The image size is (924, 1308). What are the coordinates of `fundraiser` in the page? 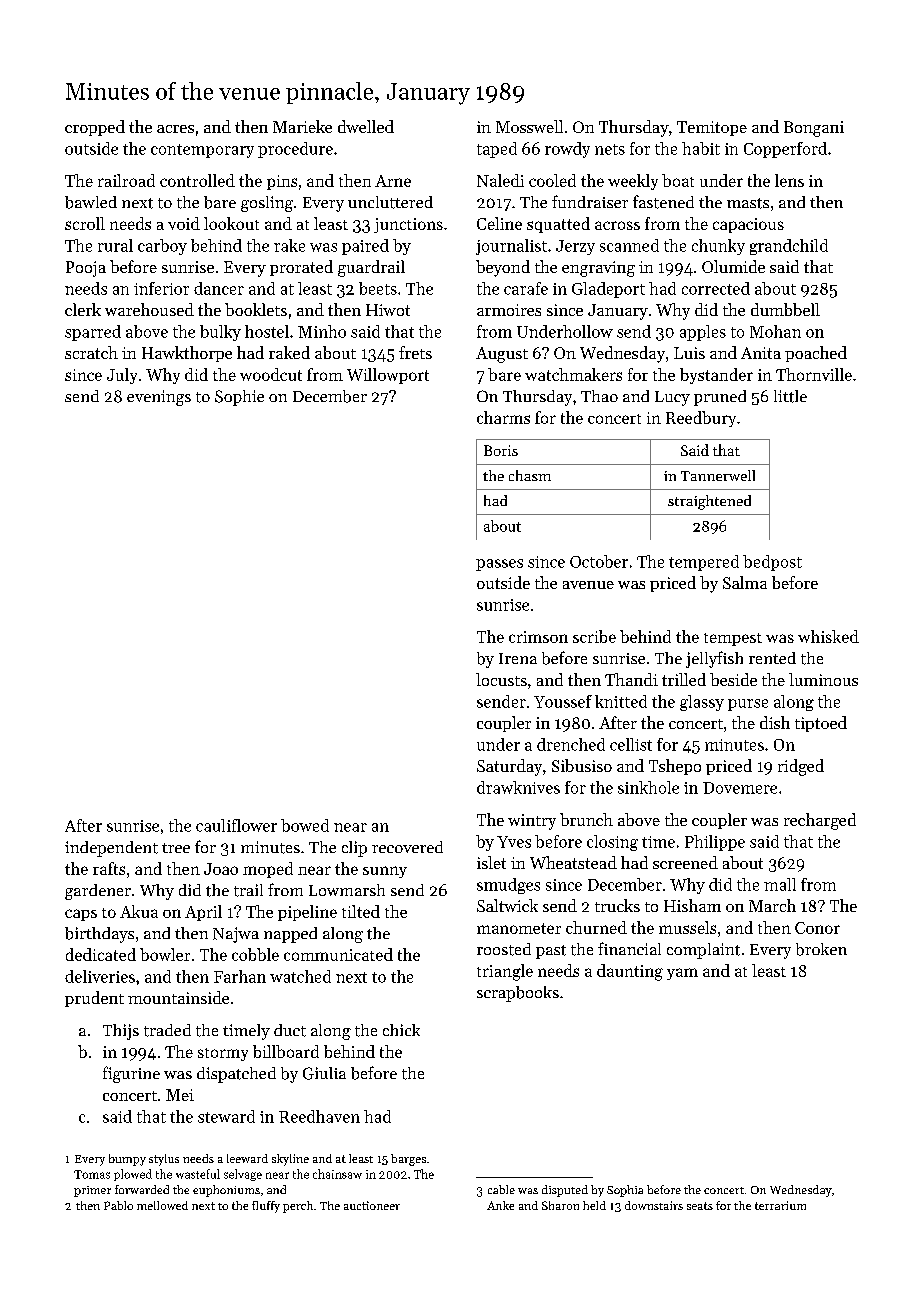 It's located at (590, 201).
